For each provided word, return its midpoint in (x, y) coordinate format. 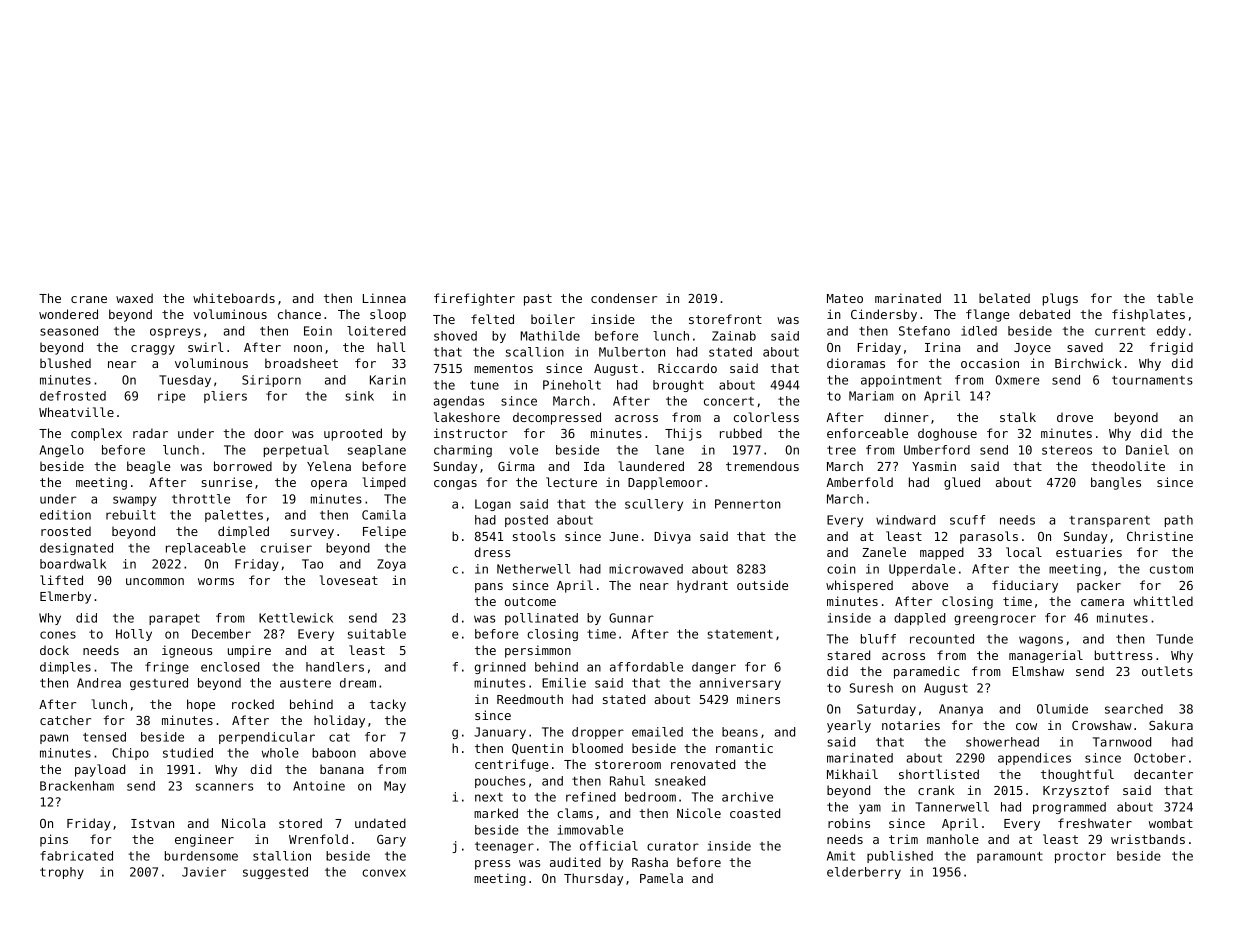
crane (89, 299)
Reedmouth (530, 699)
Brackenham (77, 786)
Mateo (845, 298)
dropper (598, 733)
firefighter (474, 299)
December (221, 634)
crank (936, 790)
